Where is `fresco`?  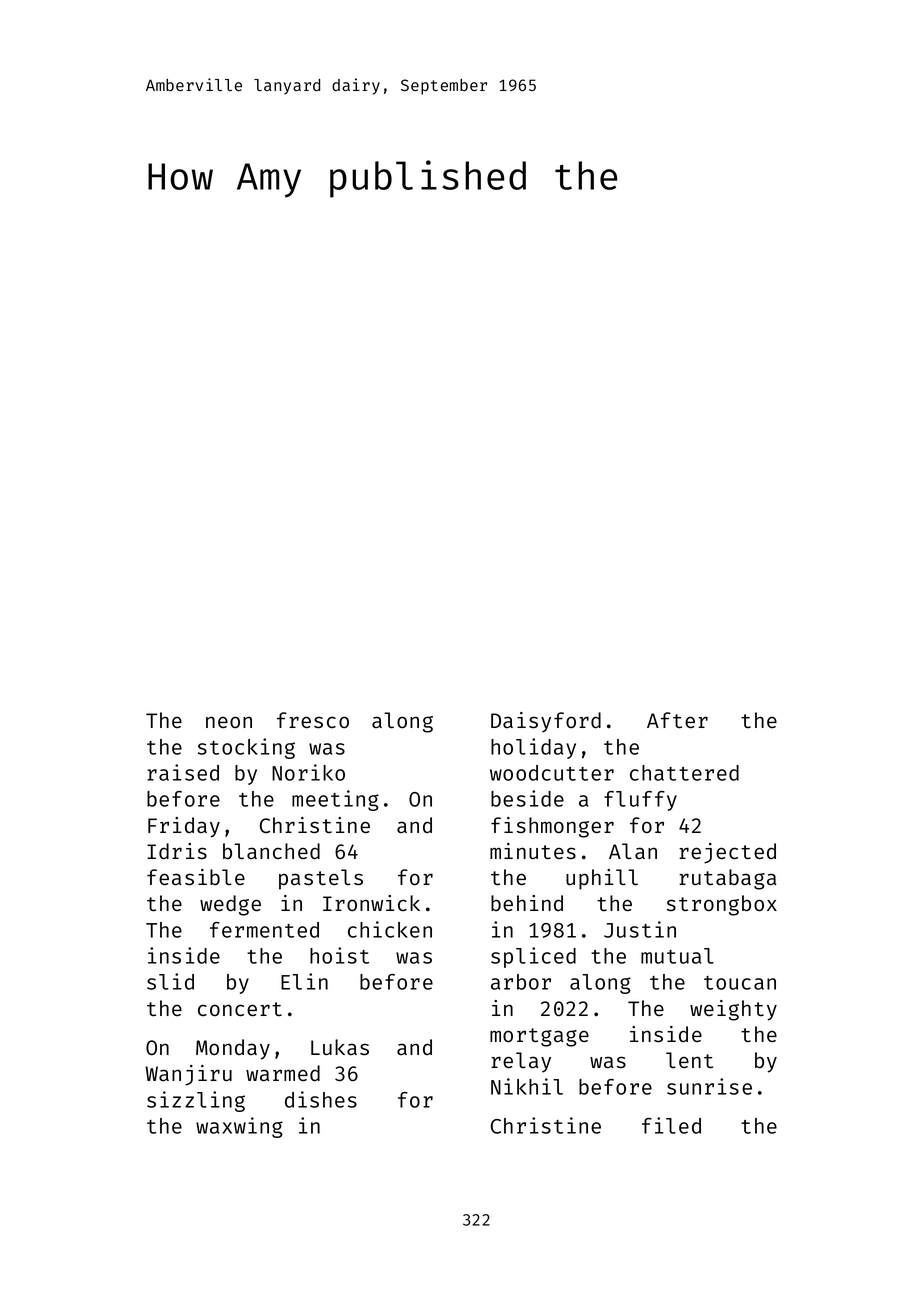
fresco is located at coordinates (313, 720).
